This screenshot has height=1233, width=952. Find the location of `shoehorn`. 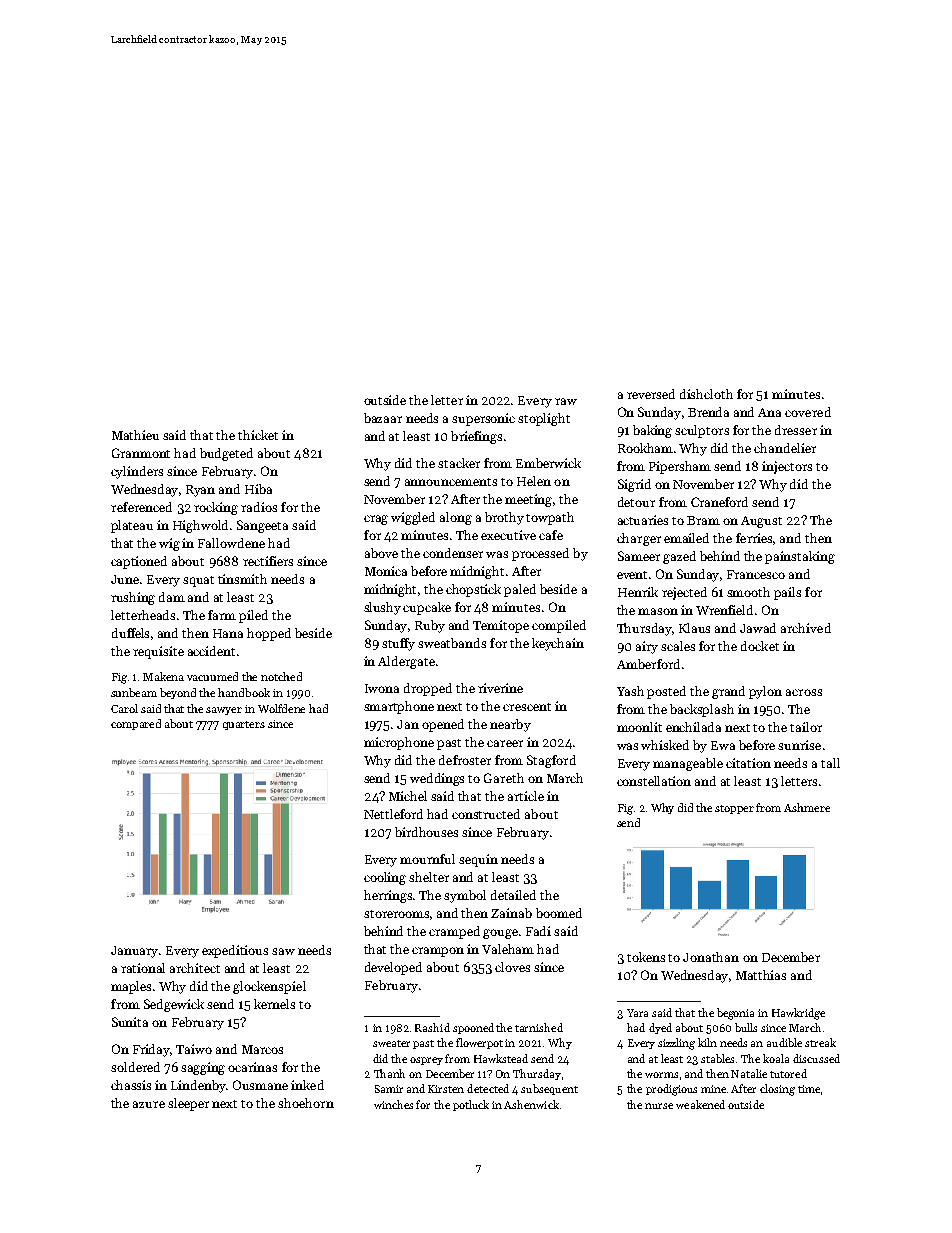

shoehorn is located at coordinates (306, 1103).
